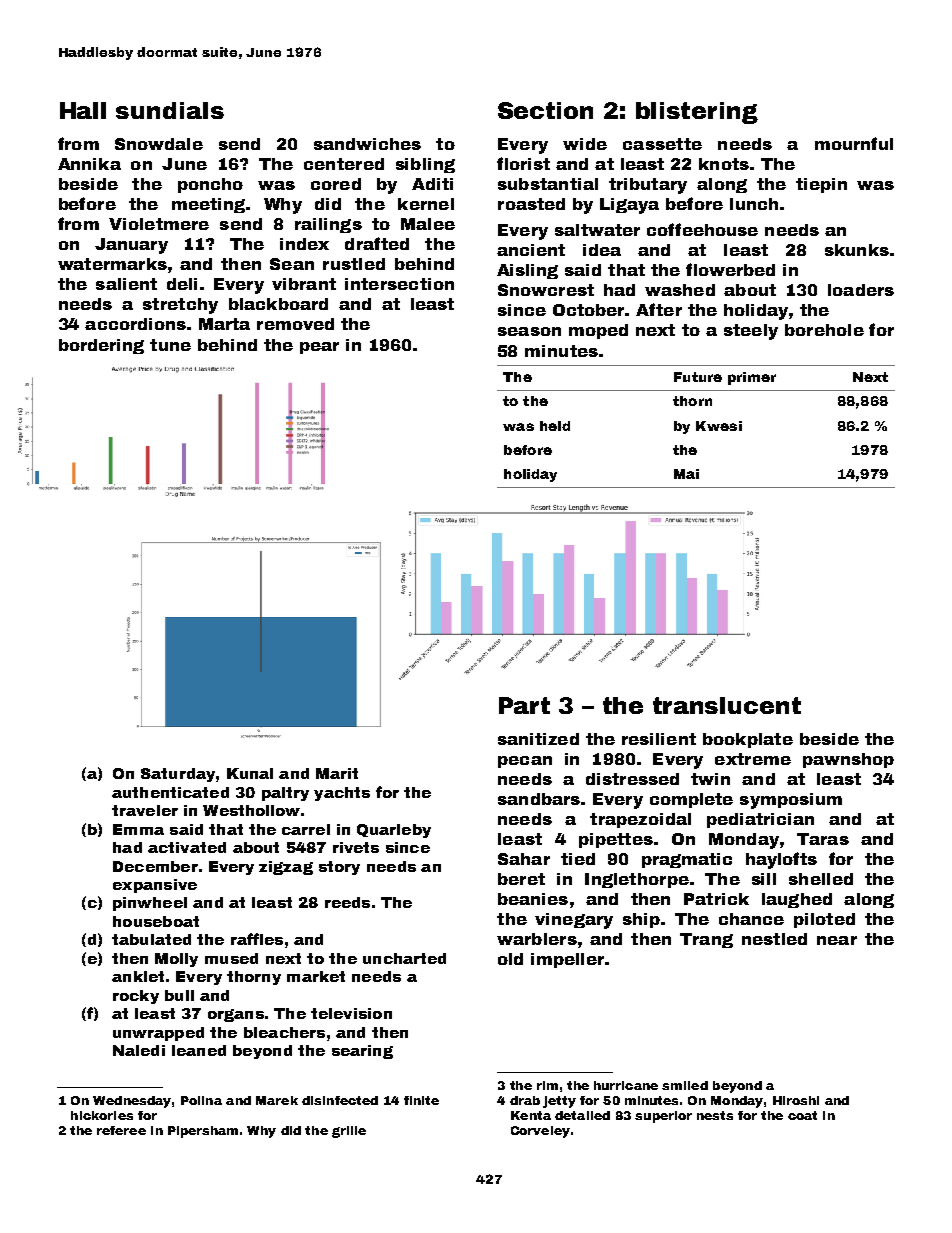 The width and height of the screenshot is (952, 1233). What do you see at coordinates (531, 204) in the screenshot?
I see `roasted` at bounding box center [531, 204].
